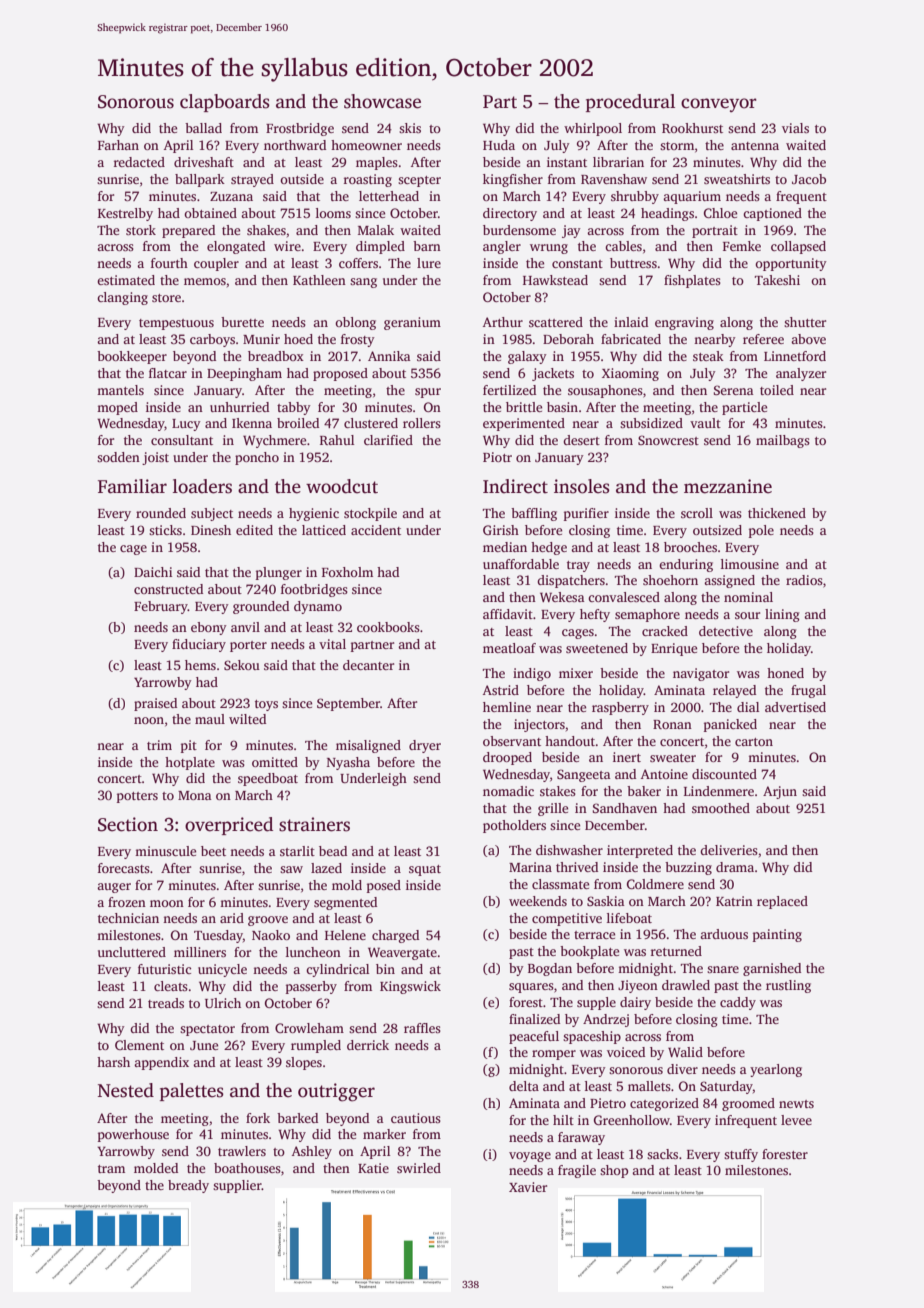  I want to click on raffles, so click(422, 1028).
